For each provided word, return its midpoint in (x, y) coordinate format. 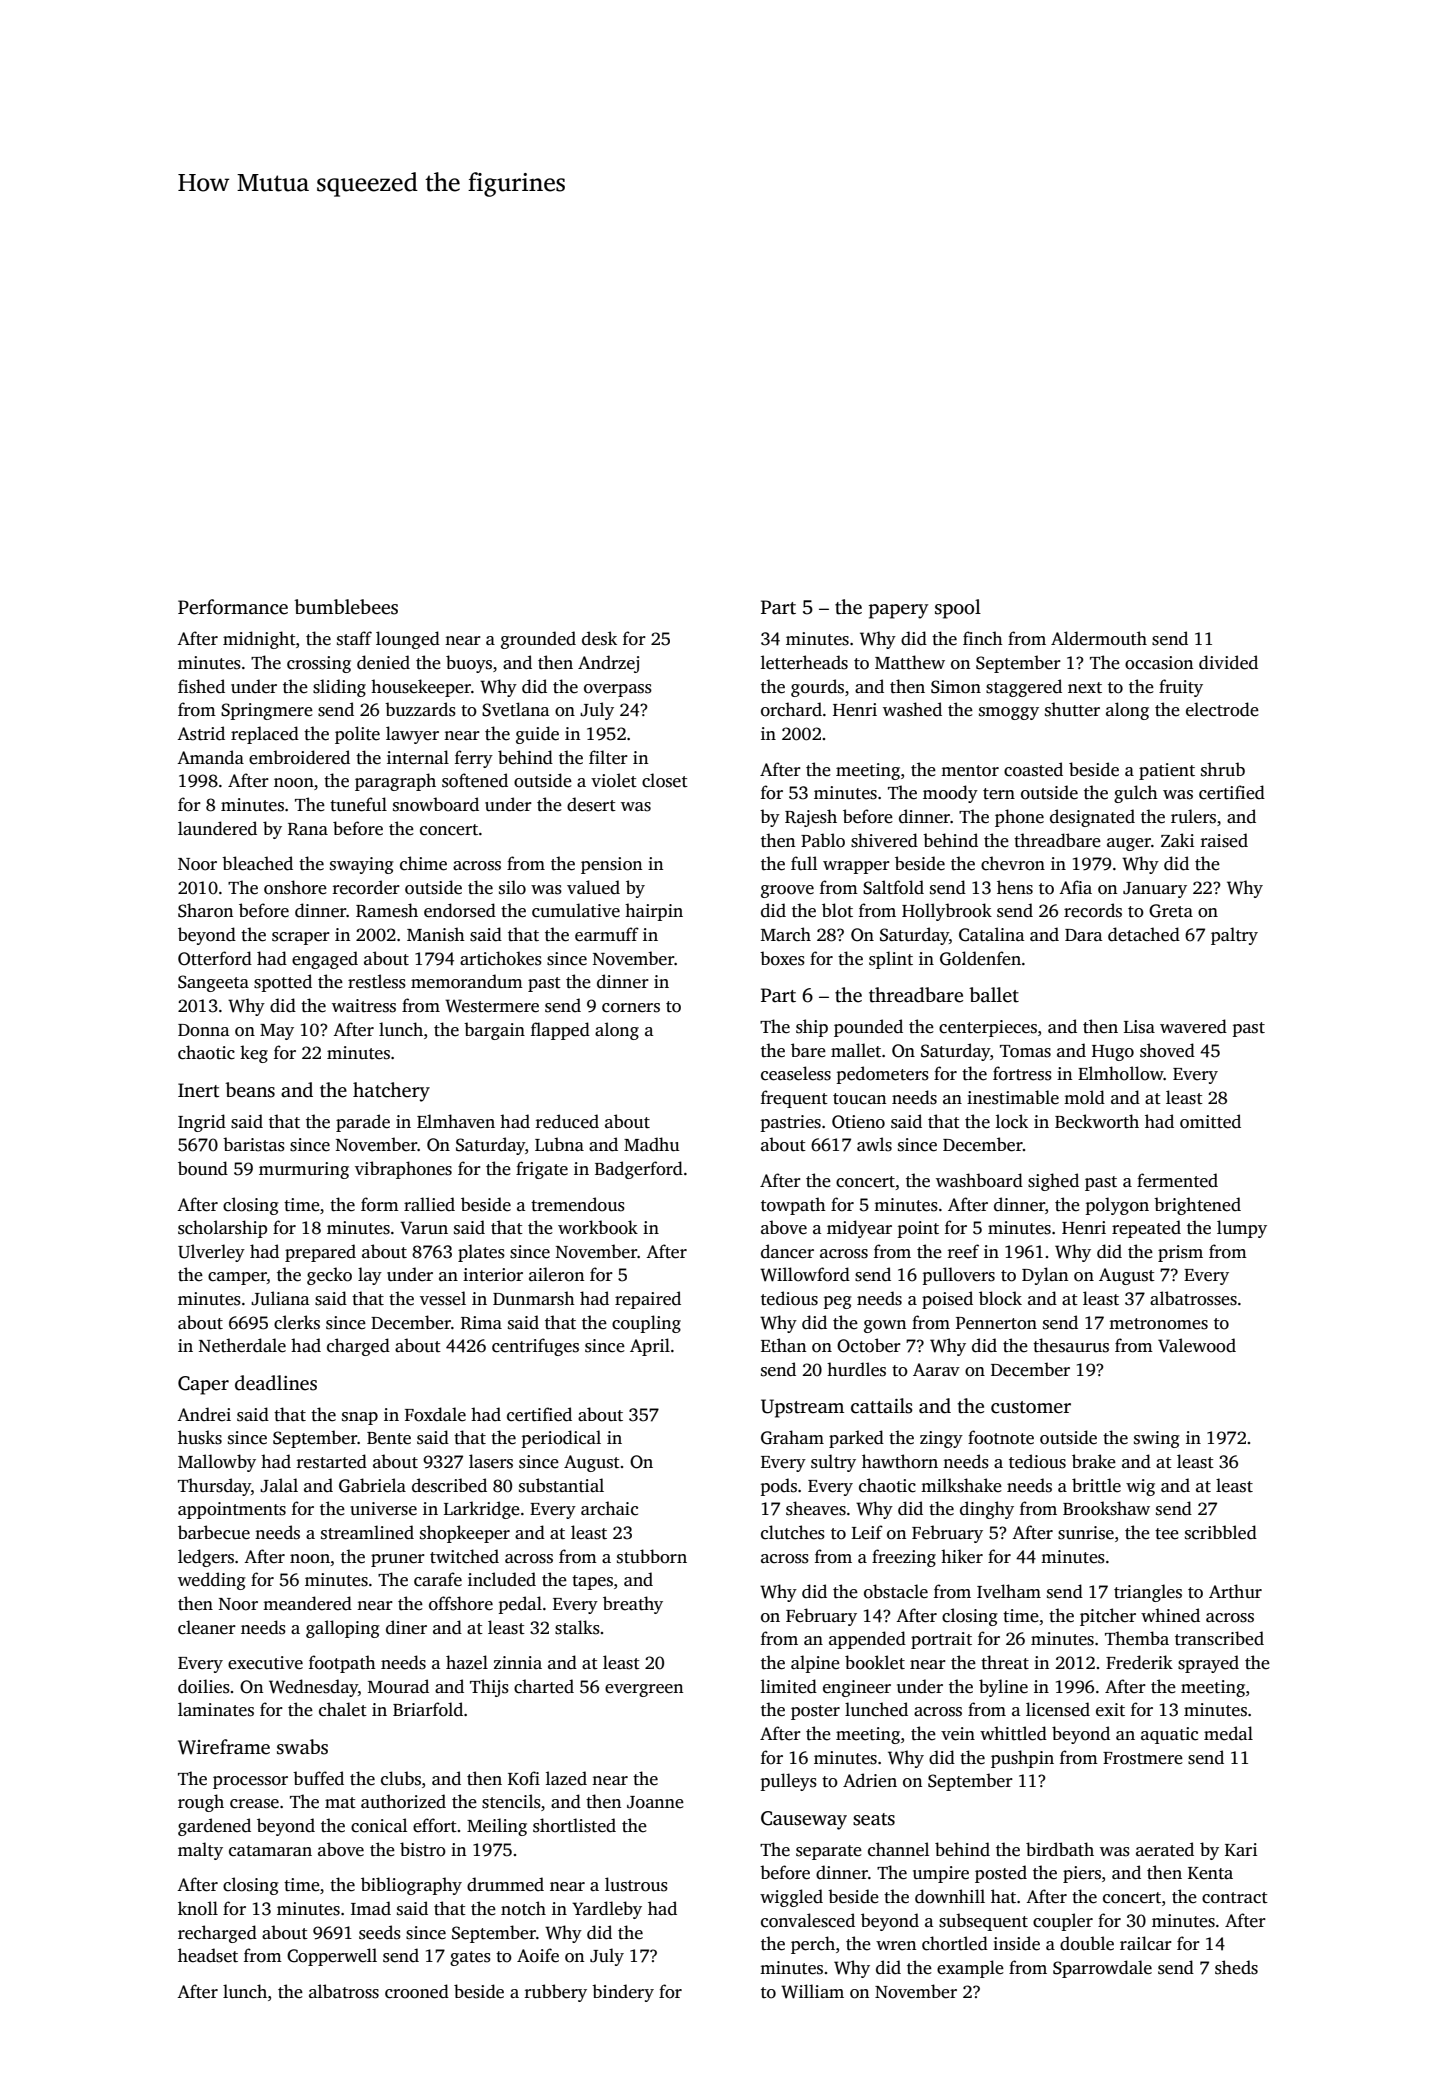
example (970, 1969)
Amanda (210, 757)
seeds (380, 1932)
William (812, 1991)
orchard (791, 709)
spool (958, 609)
